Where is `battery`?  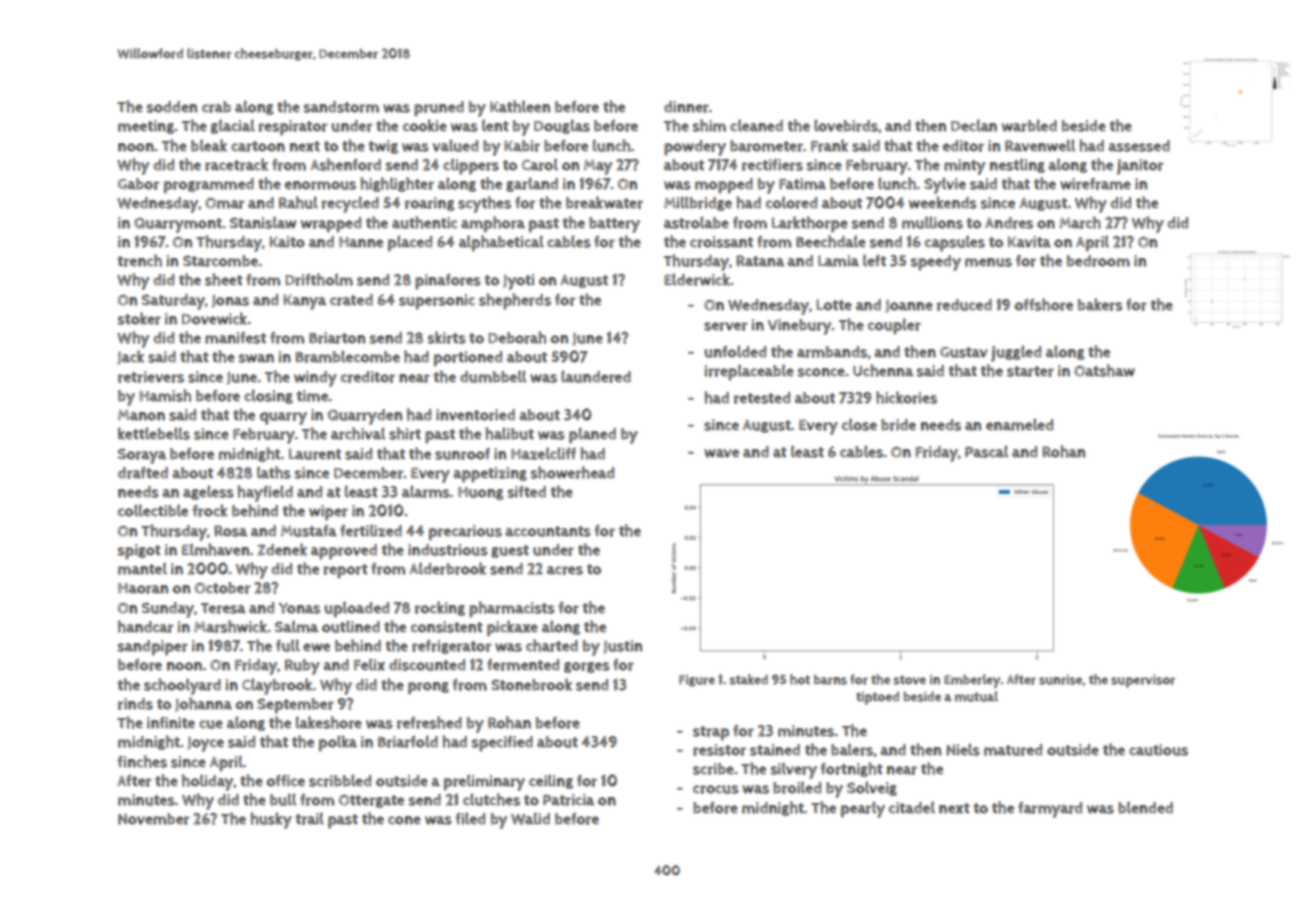
battery is located at coordinates (614, 225).
